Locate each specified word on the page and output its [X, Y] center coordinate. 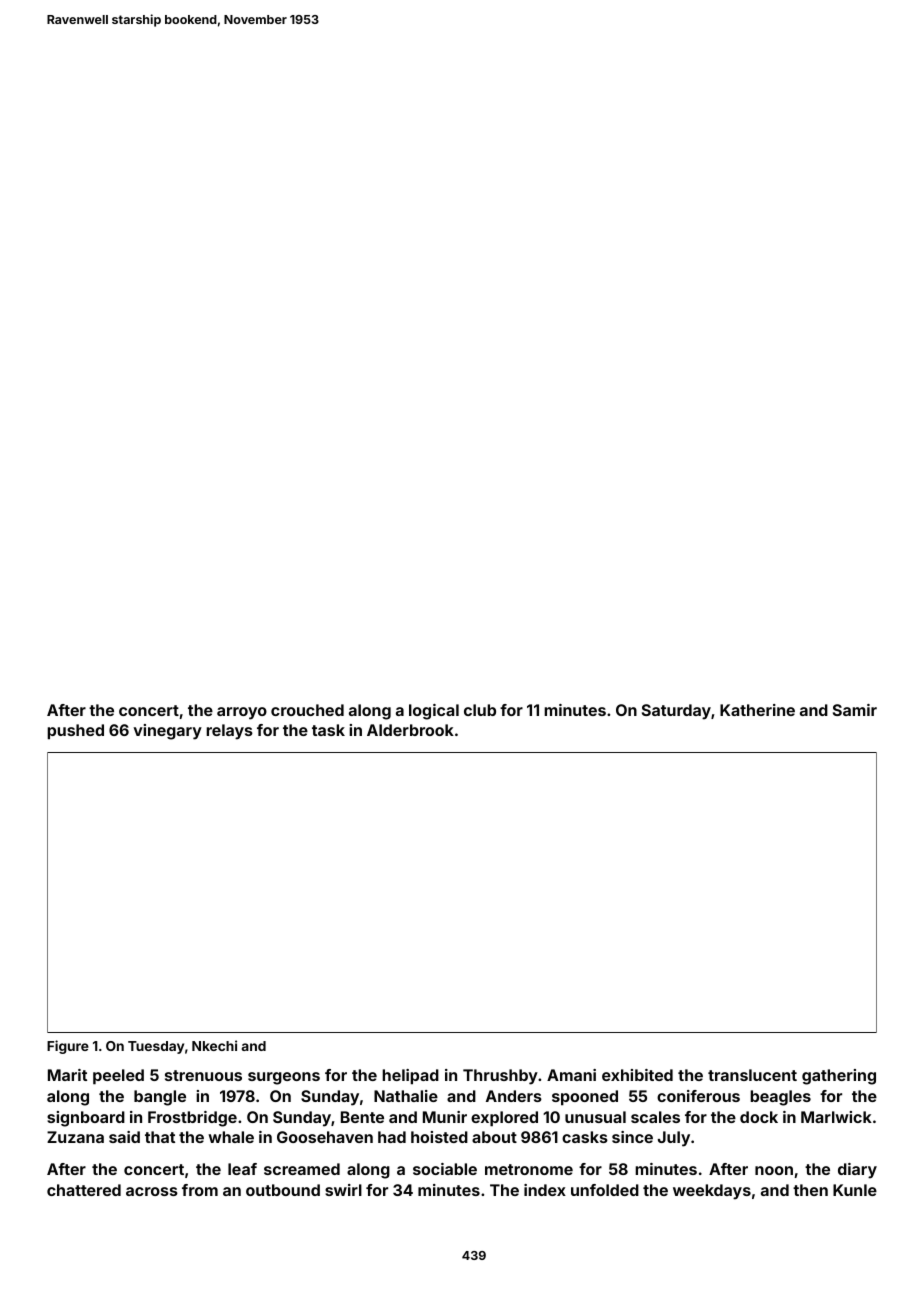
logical [434, 712]
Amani [571, 1075]
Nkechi [214, 1045]
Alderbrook [410, 730]
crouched [307, 710]
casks [585, 1137]
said [124, 1137]
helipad [410, 1077]
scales [655, 1117]
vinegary [167, 732]
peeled [118, 1077]
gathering [839, 1077]
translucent [752, 1075]
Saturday [676, 712]
